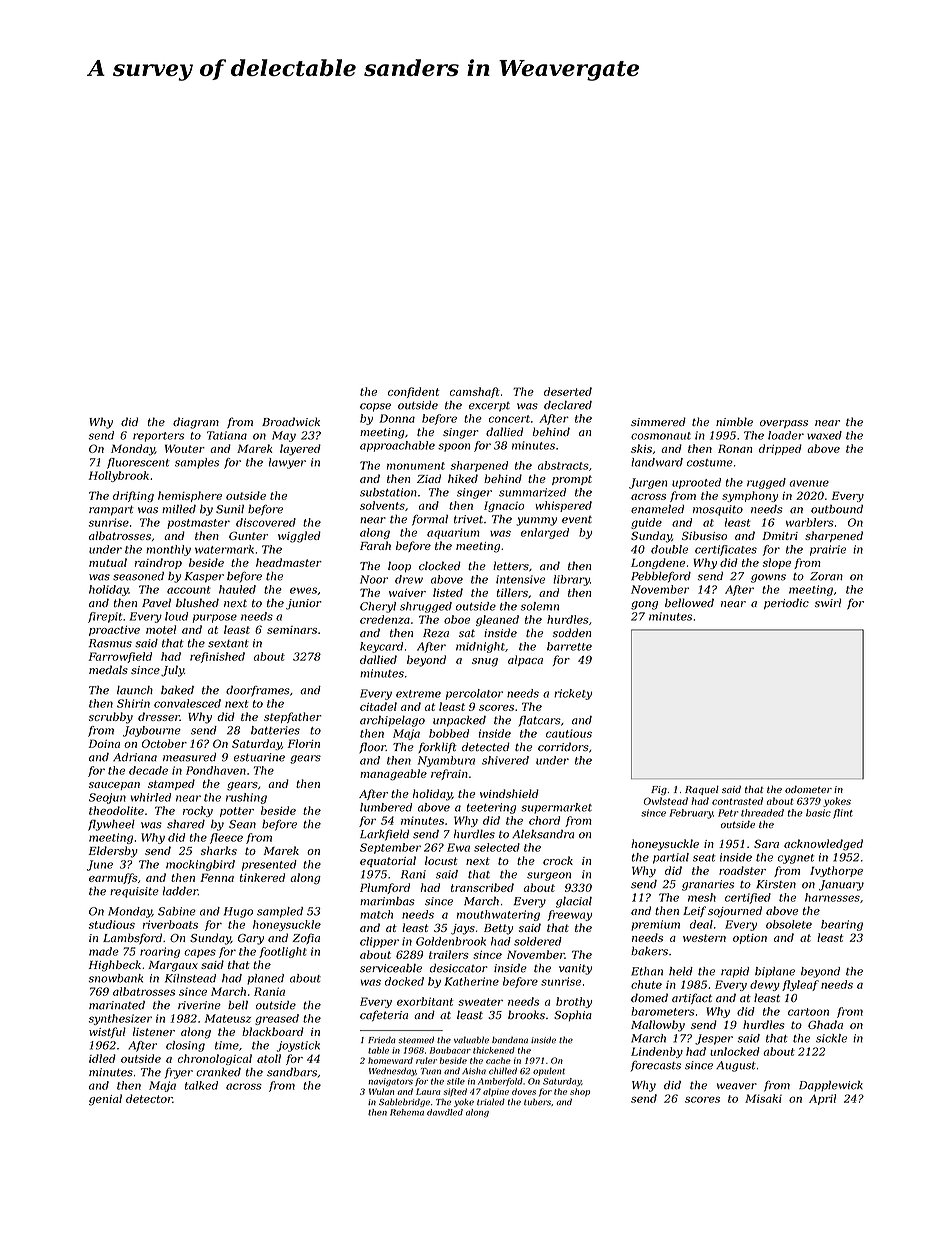 Image resolution: width=952 pixels, height=1233 pixels. What do you see at coordinates (671, 858) in the image?
I see `partial` at bounding box center [671, 858].
